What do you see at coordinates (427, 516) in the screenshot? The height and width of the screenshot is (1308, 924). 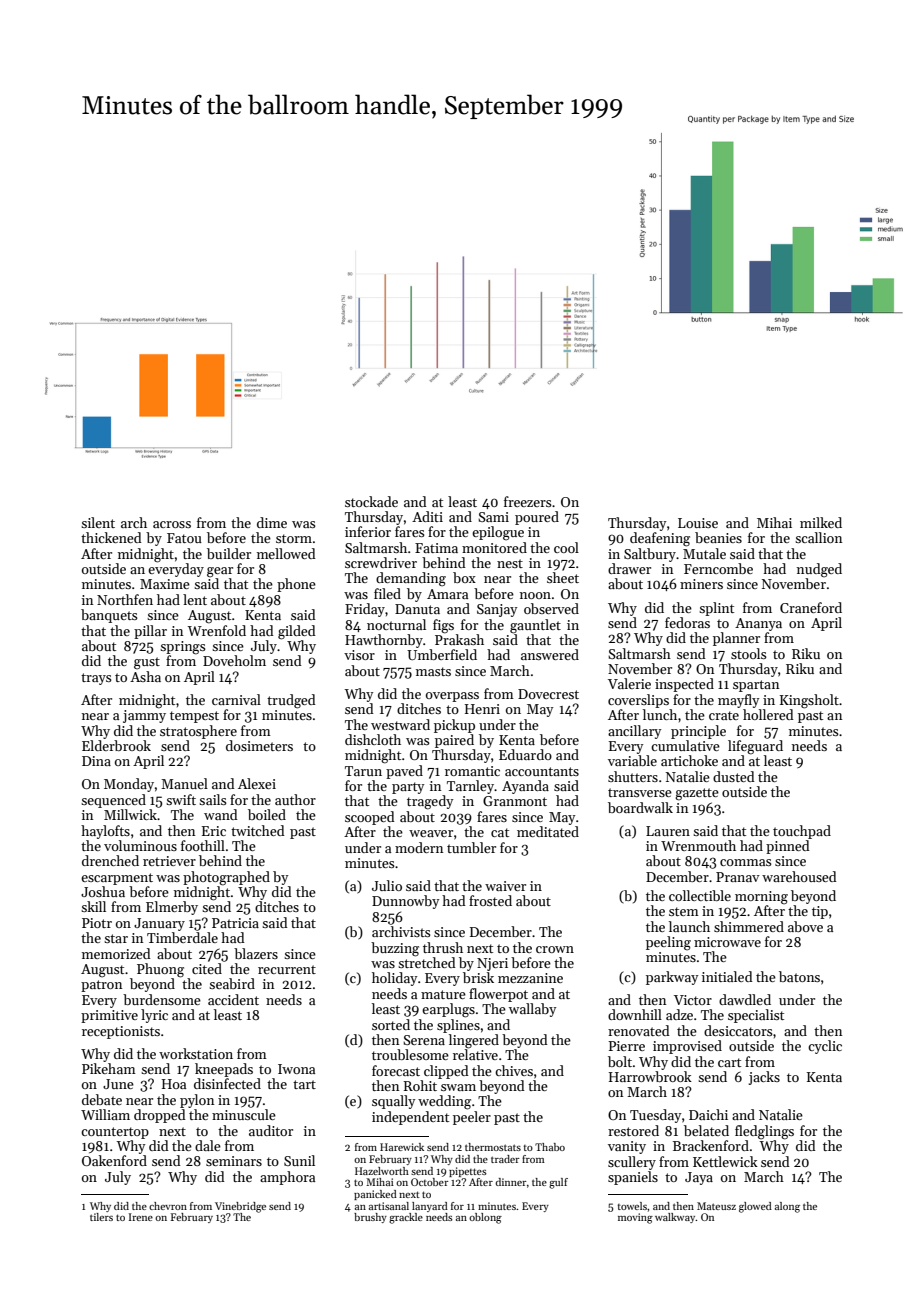 I see `Aditi` at bounding box center [427, 516].
